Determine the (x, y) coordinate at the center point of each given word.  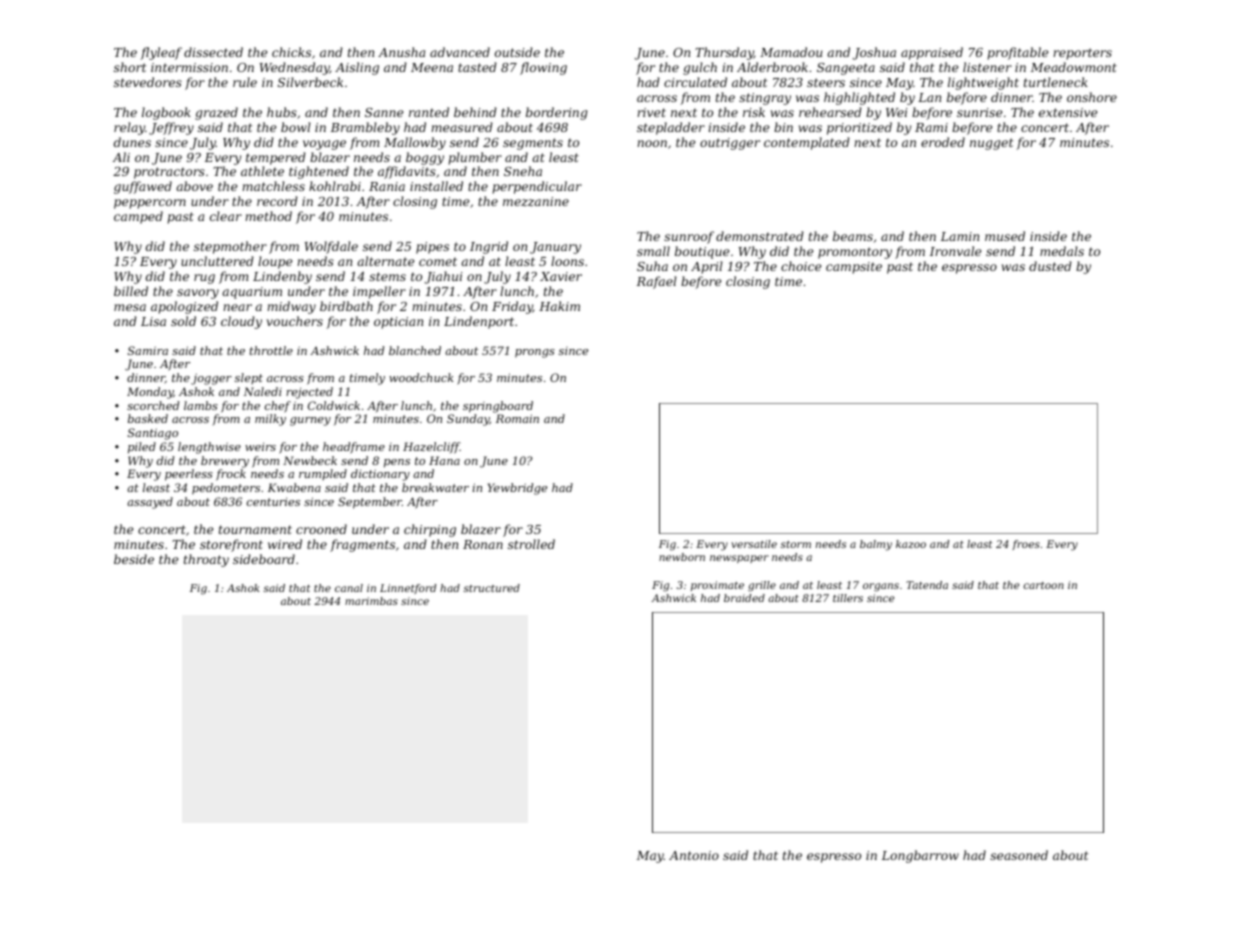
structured (492, 588)
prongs (535, 353)
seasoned (1019, 855)
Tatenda (927, 585)
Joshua (874, 53)
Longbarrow (920, 856)
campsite (854, 268)
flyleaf (161, 53)
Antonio (694, 855)
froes (1026, 545)
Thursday (724, 53)
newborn (682, 557)
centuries (273, 502)
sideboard (264, 559)
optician (398, 323)
